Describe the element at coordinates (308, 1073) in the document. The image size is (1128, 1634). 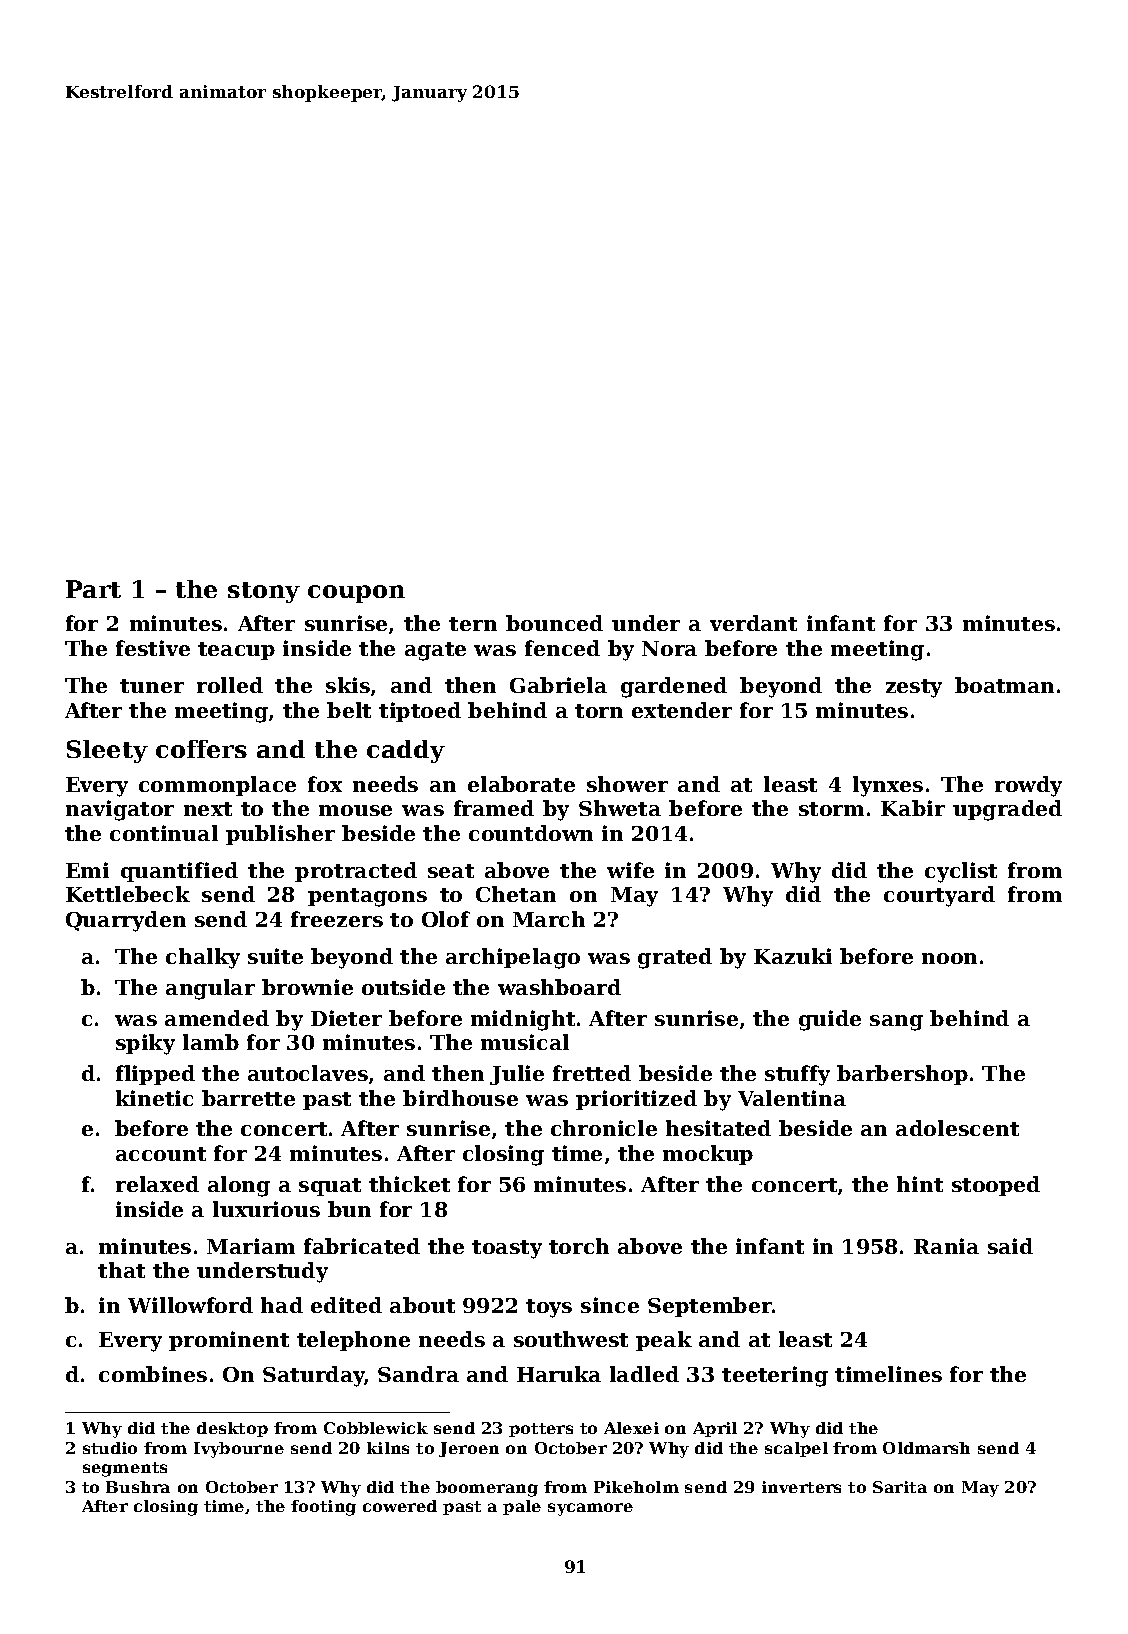
I see `autoclaves` at that location.
